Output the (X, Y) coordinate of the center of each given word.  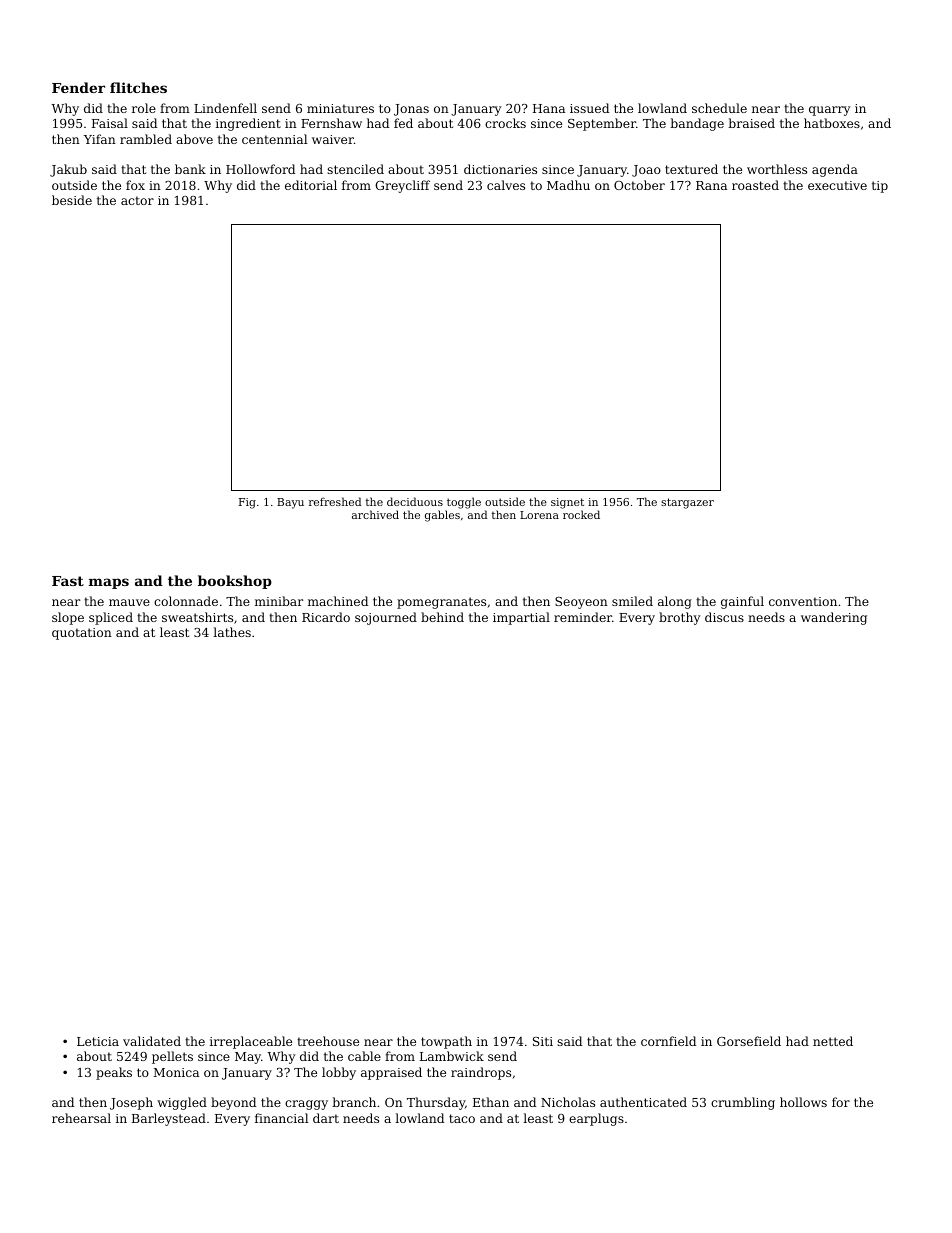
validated (152, 1041)
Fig (247, 503)
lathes (232, 632)
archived (375, 514)
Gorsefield (749, 1041)
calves (506, 185)
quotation (82, 634)
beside (72, 200)
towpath (446, 1042)
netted (833, 1041)
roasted (755, 185)
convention (803, 601)
